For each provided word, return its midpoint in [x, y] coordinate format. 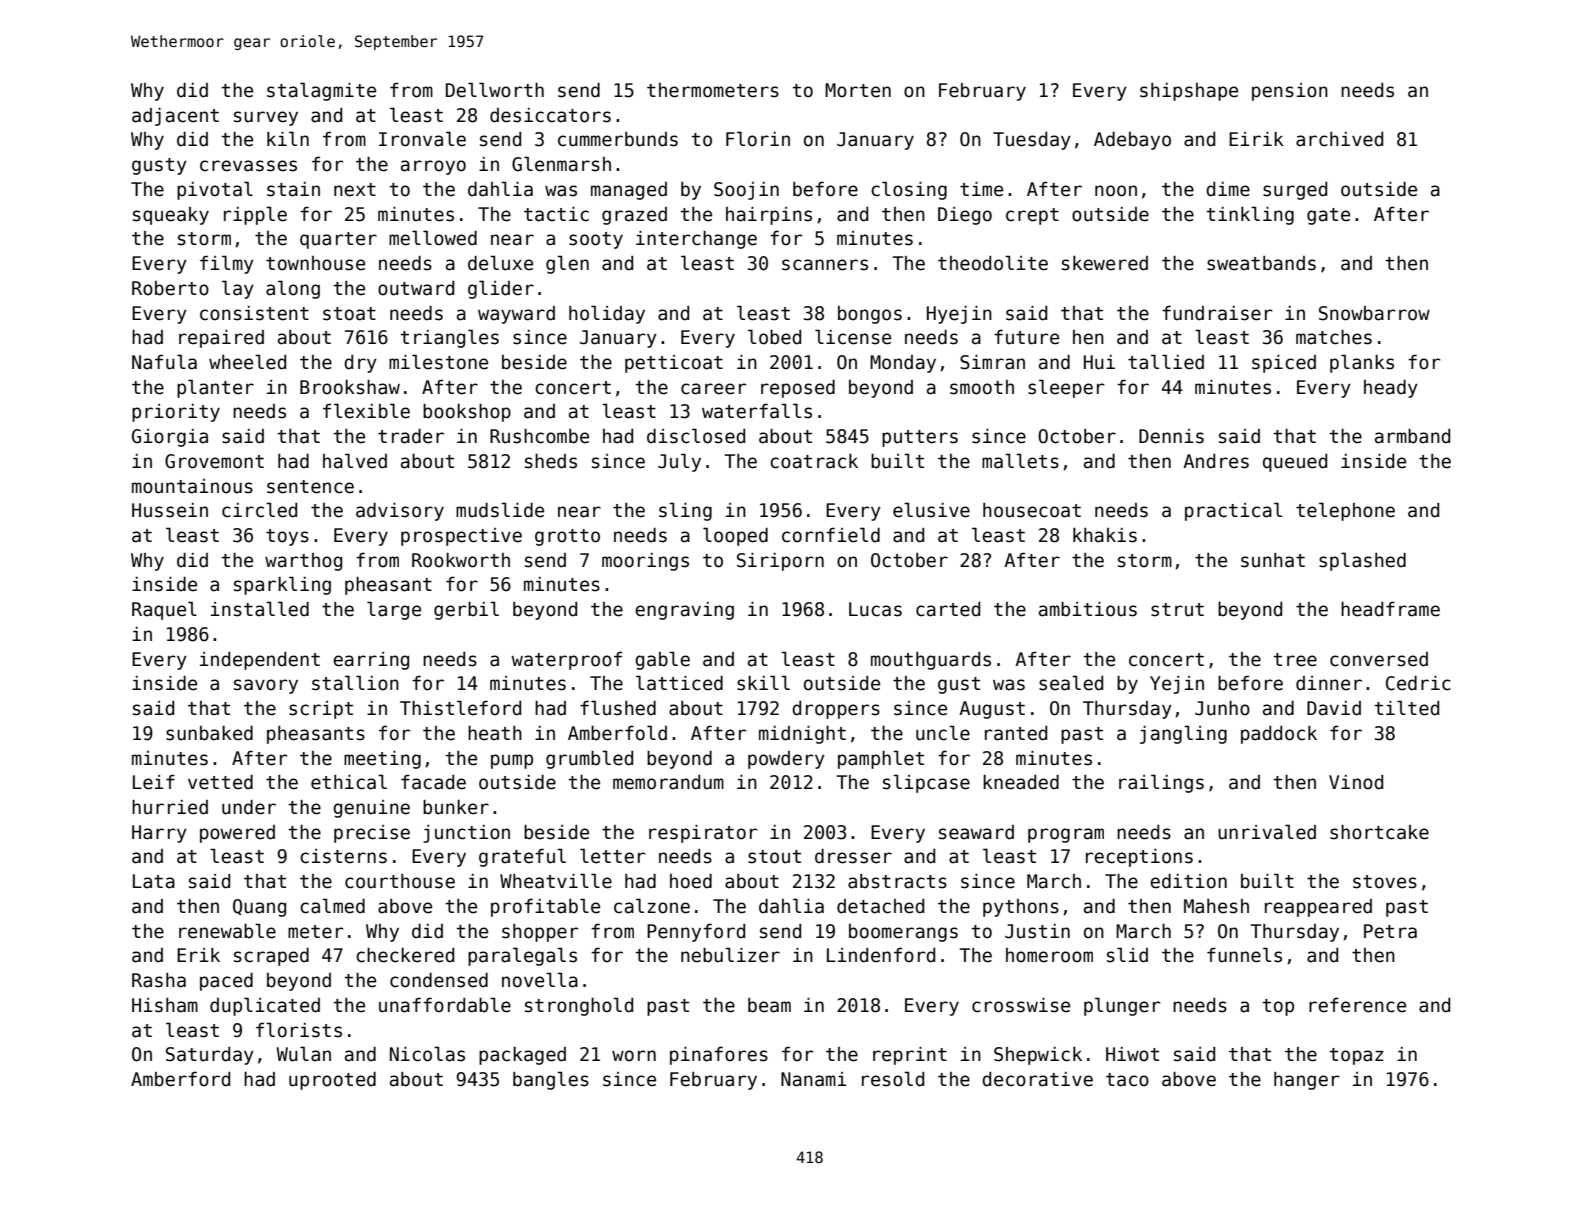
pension [1290, 92]
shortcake [1379, 832]
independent [260, 661]
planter [215, 388]
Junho [1222, 708]
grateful [522, 857]
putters [920, 438]
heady [1391, 389]
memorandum [668, 782]
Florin [758, 139]
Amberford [180, 1079]
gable [662, 660]
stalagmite [321, 91]
